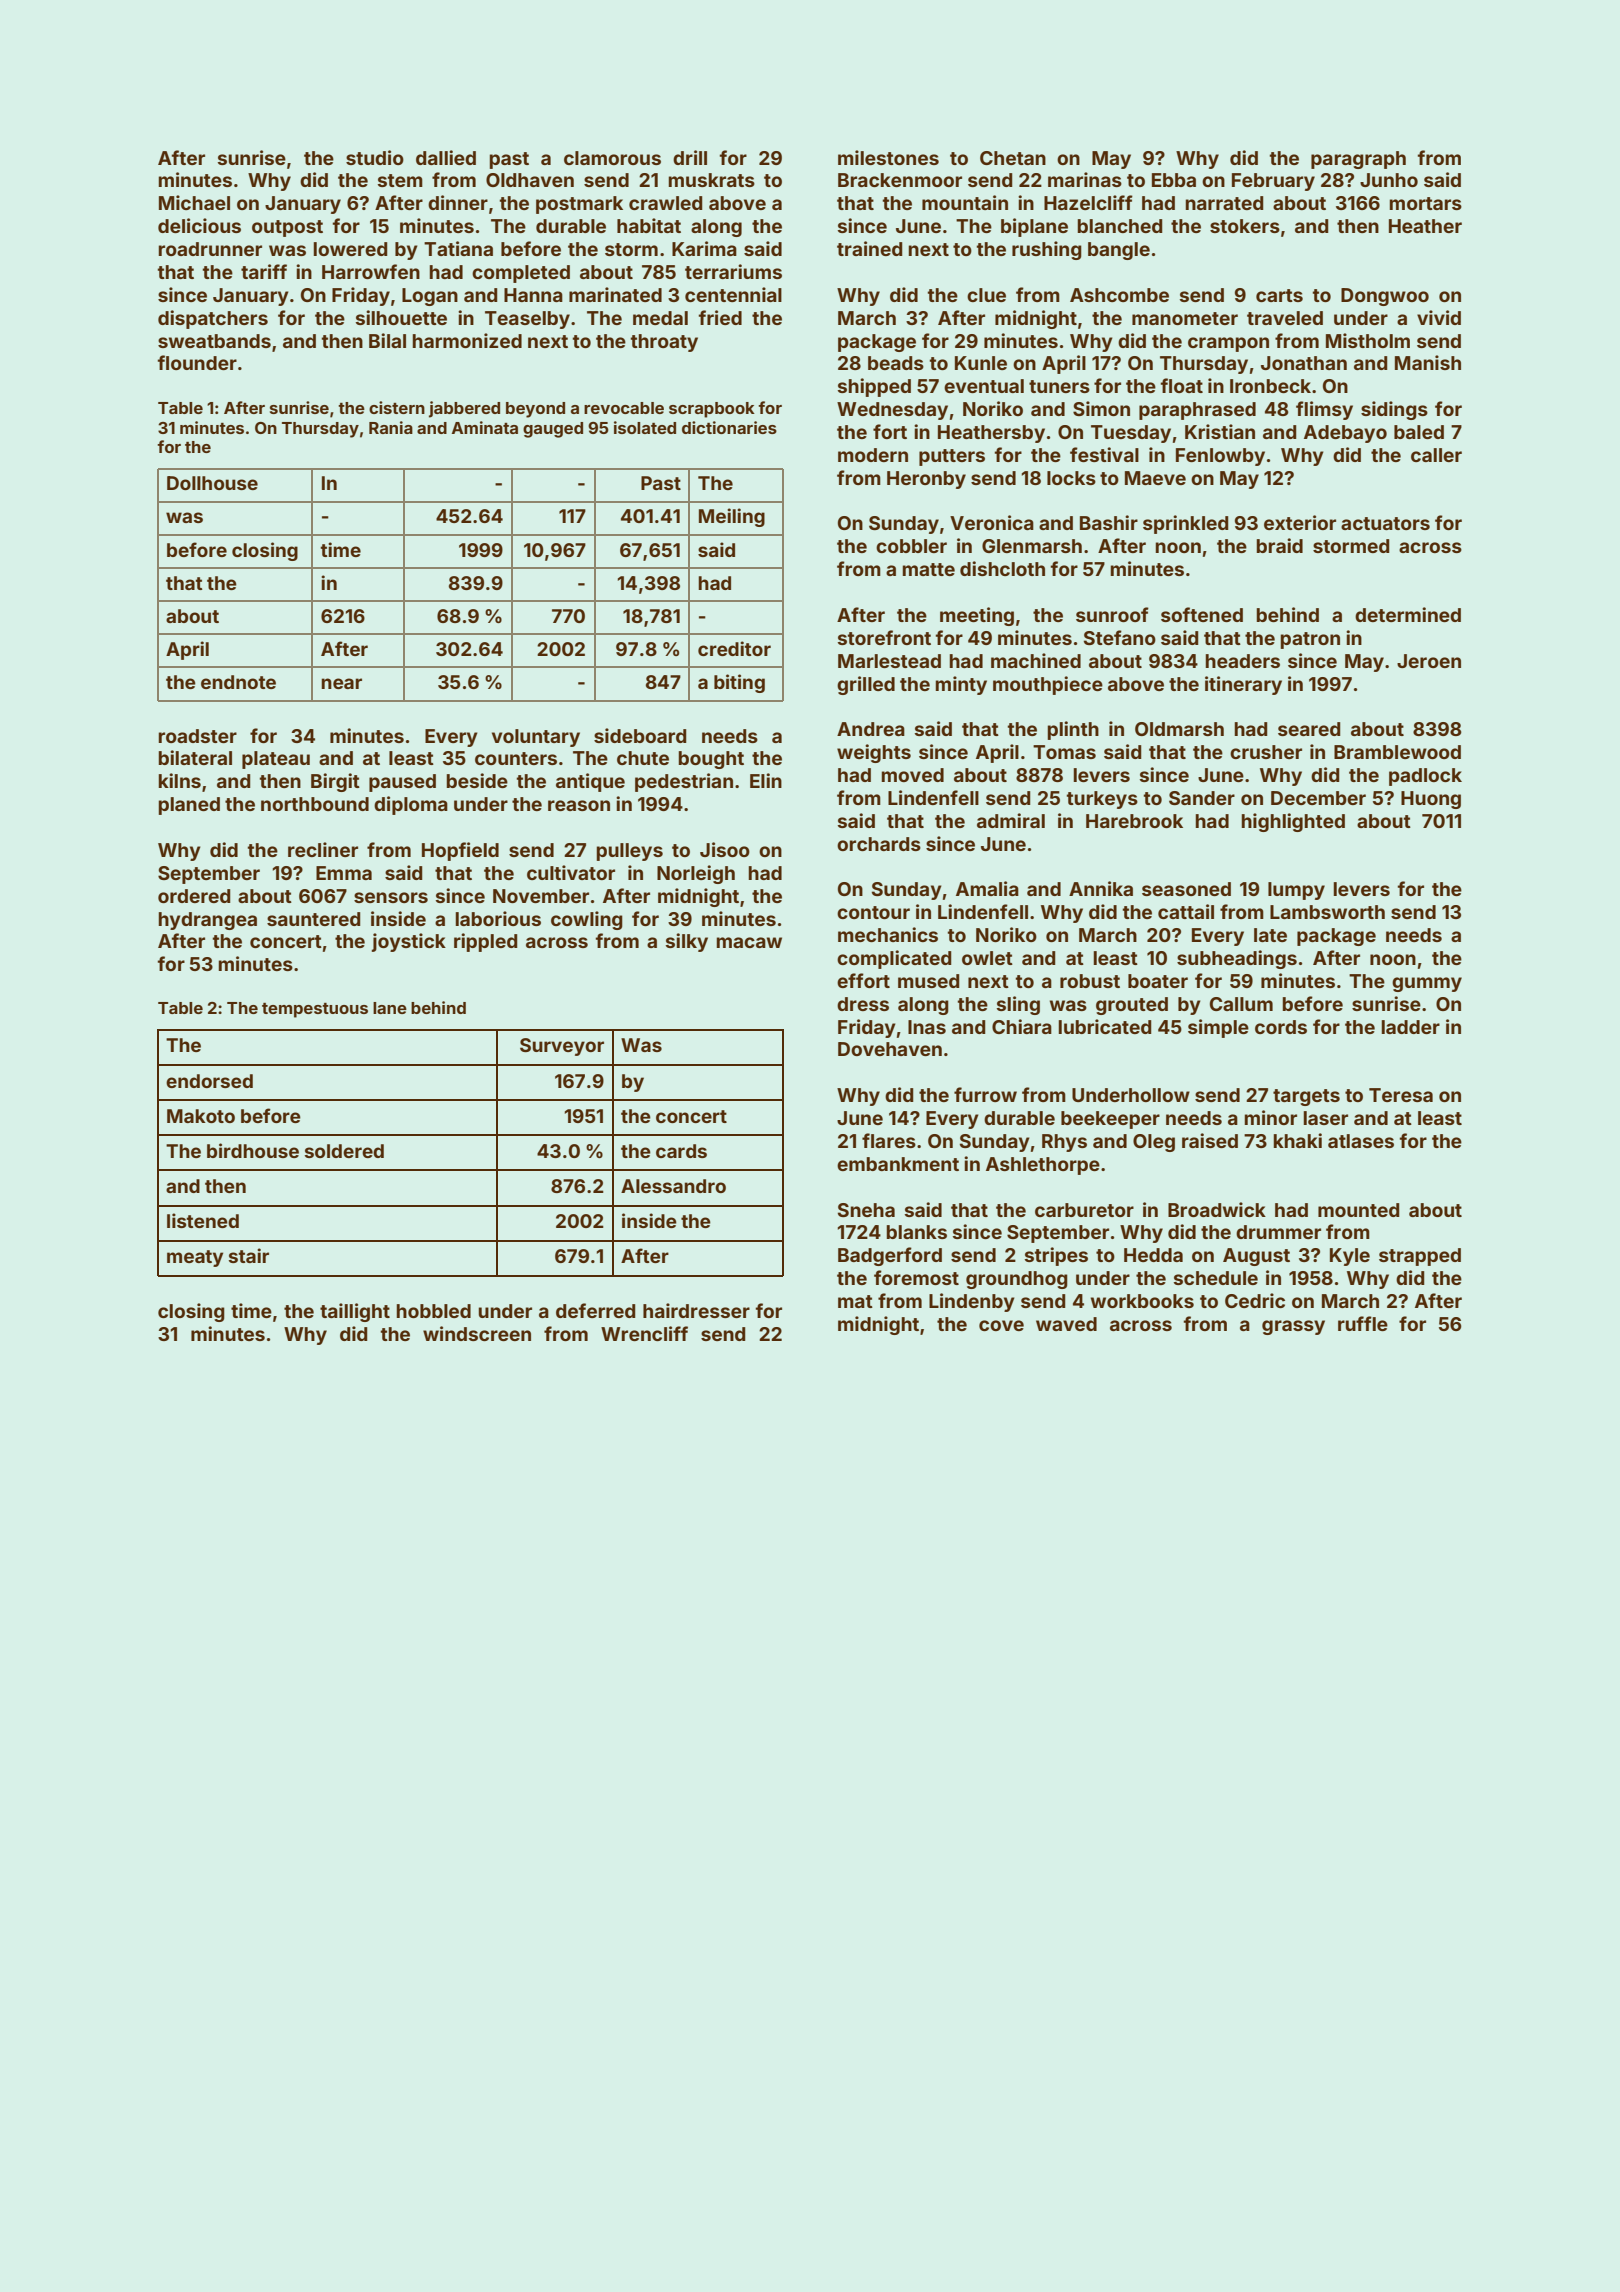  Describe the element at coordinates (477, 1333) in the document. I see `windscreen` at that location.
